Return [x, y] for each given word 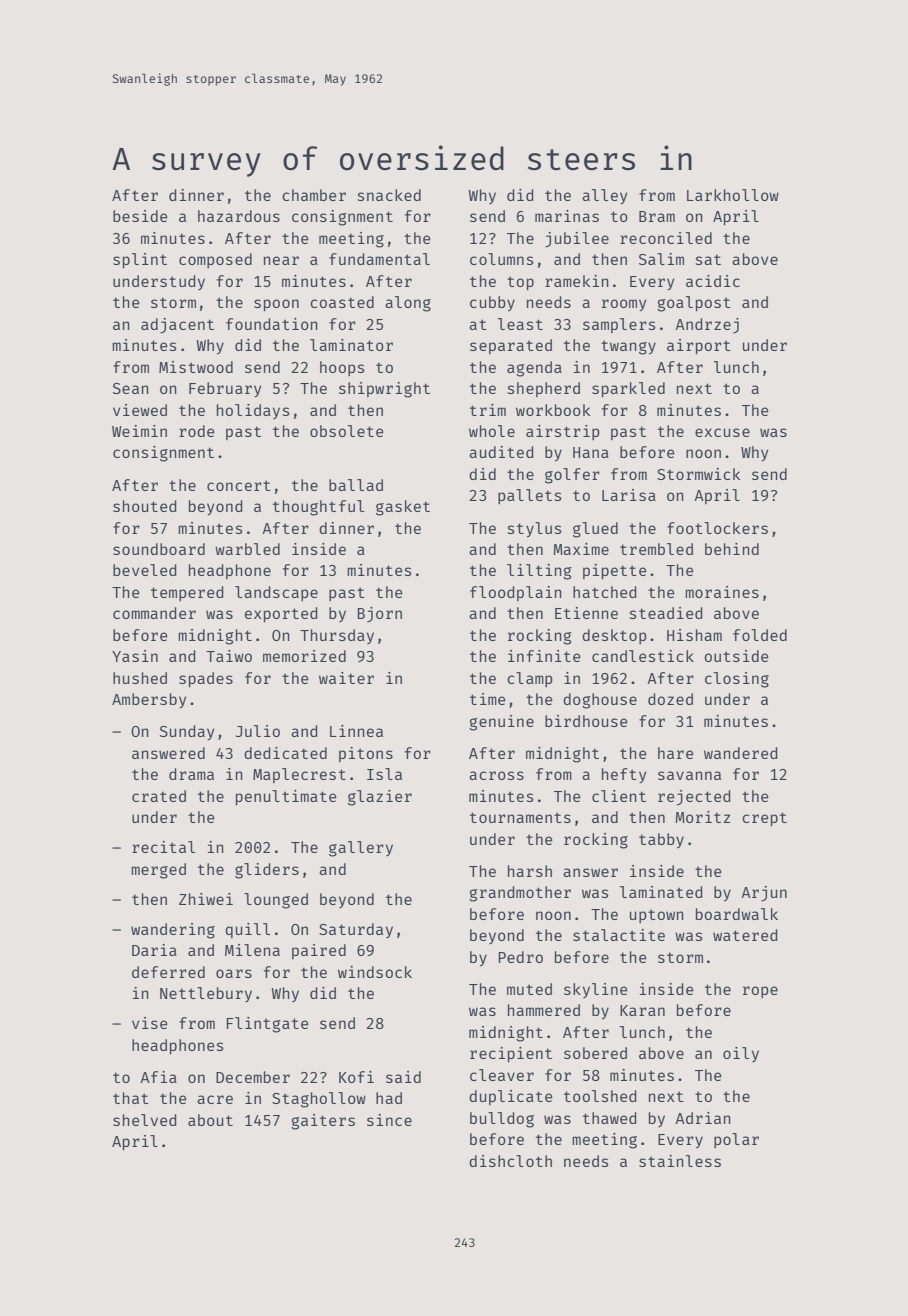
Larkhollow [733, 195]
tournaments [520, 817]
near [281, 260]
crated [159, 796]
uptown [657, 916]
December [253, 1077]
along [408, 304]
